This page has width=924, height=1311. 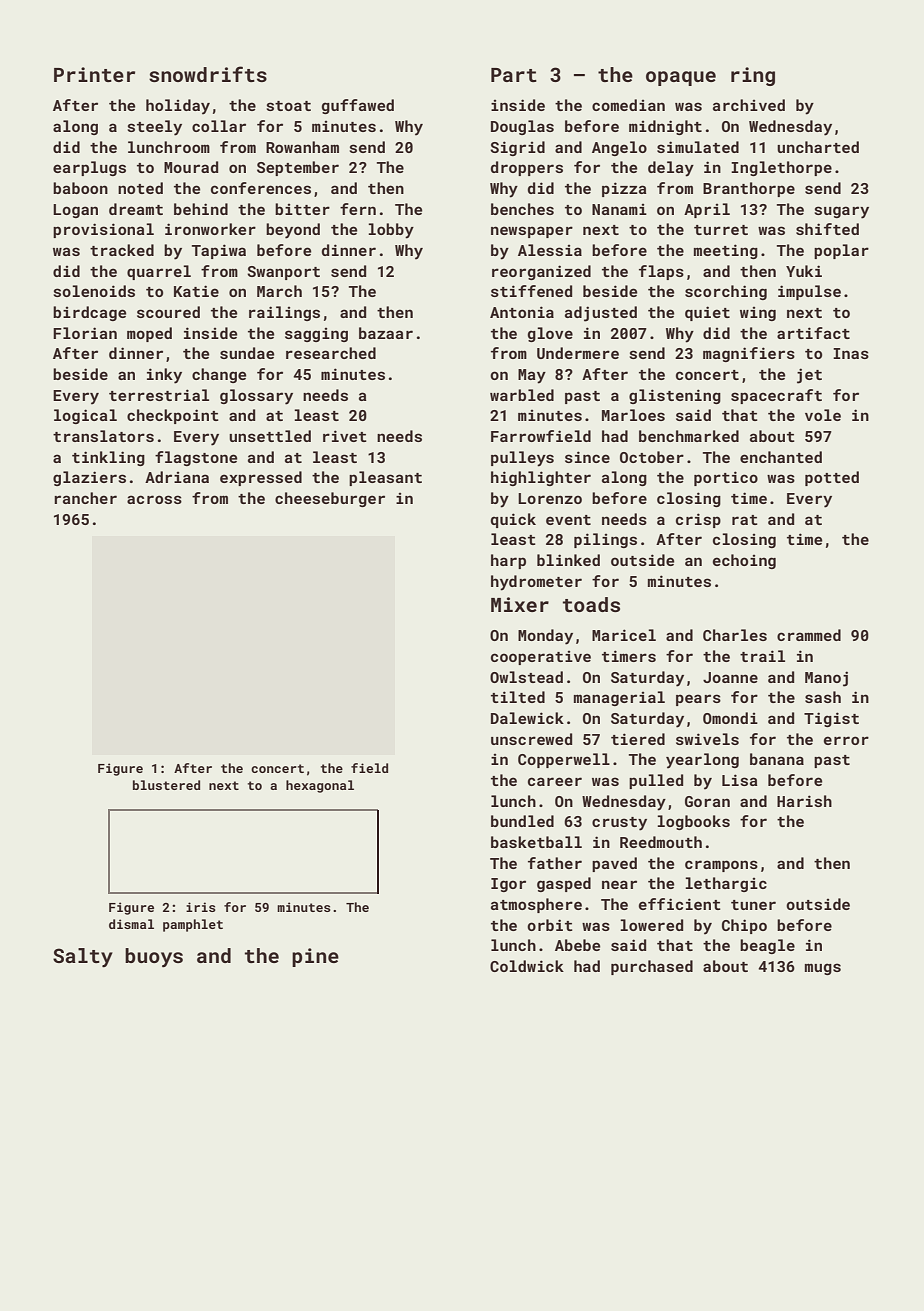 I want to click on echoing, so click(x=744, y=561).
